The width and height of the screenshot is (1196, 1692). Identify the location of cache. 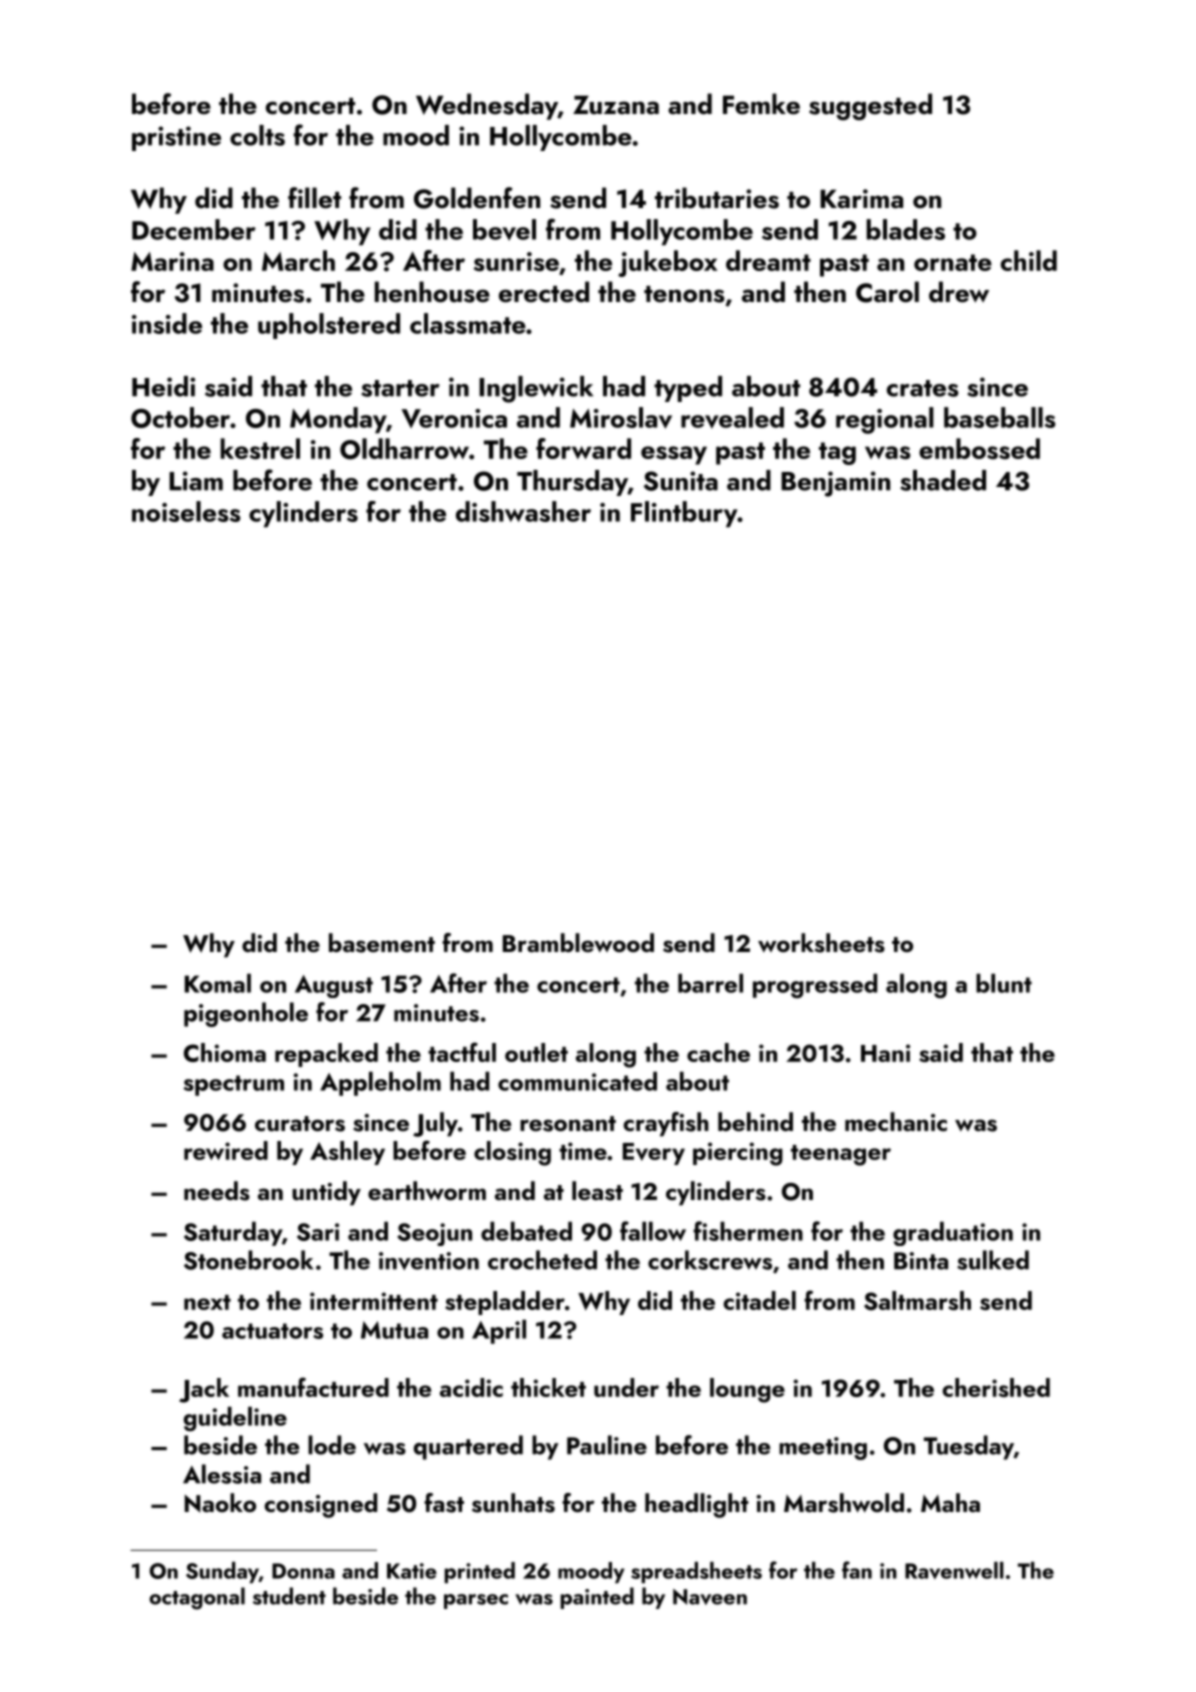
(718, 1052).
